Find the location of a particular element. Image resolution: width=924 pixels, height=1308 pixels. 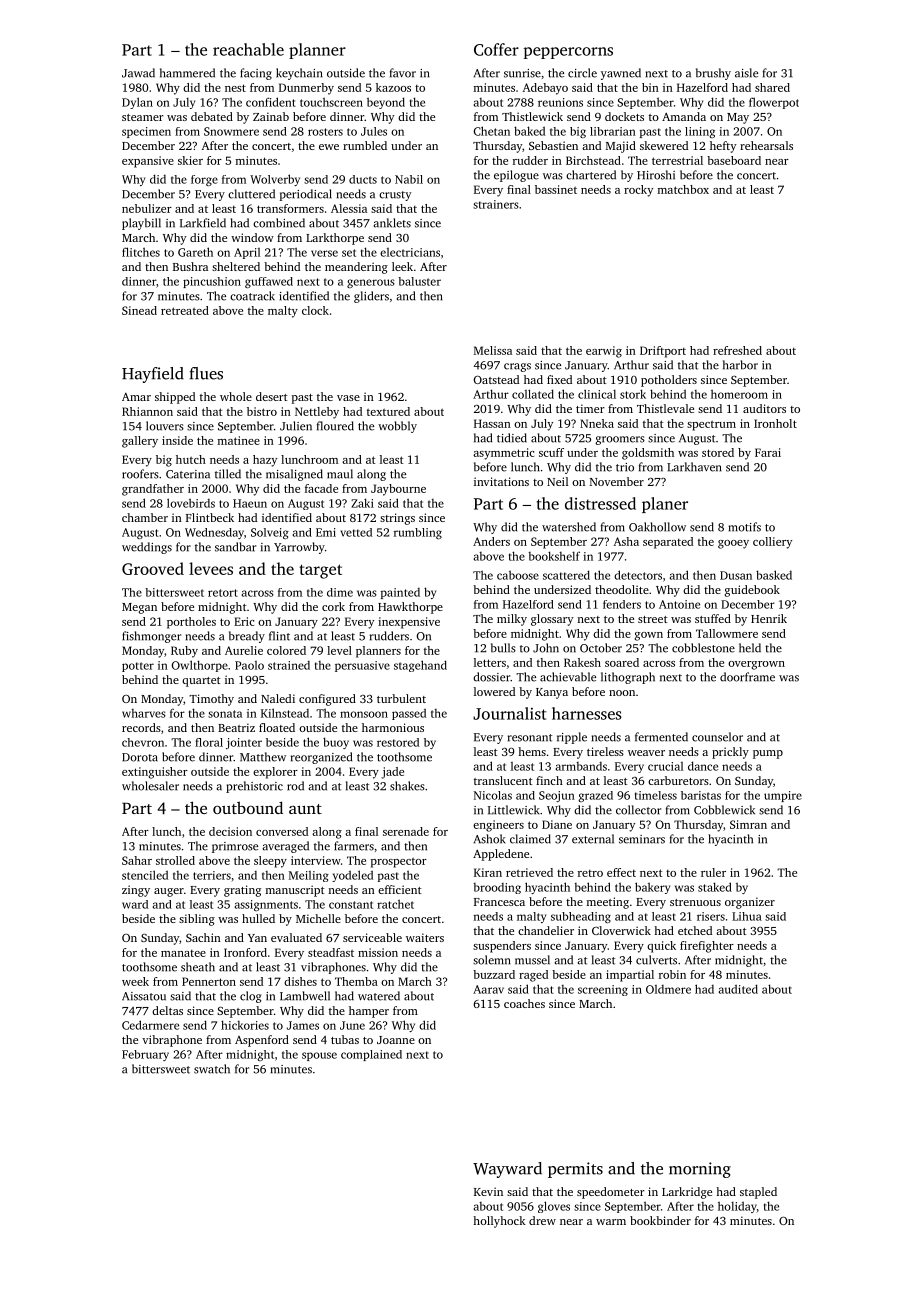

Farai is located at coordinates (768, 452).
